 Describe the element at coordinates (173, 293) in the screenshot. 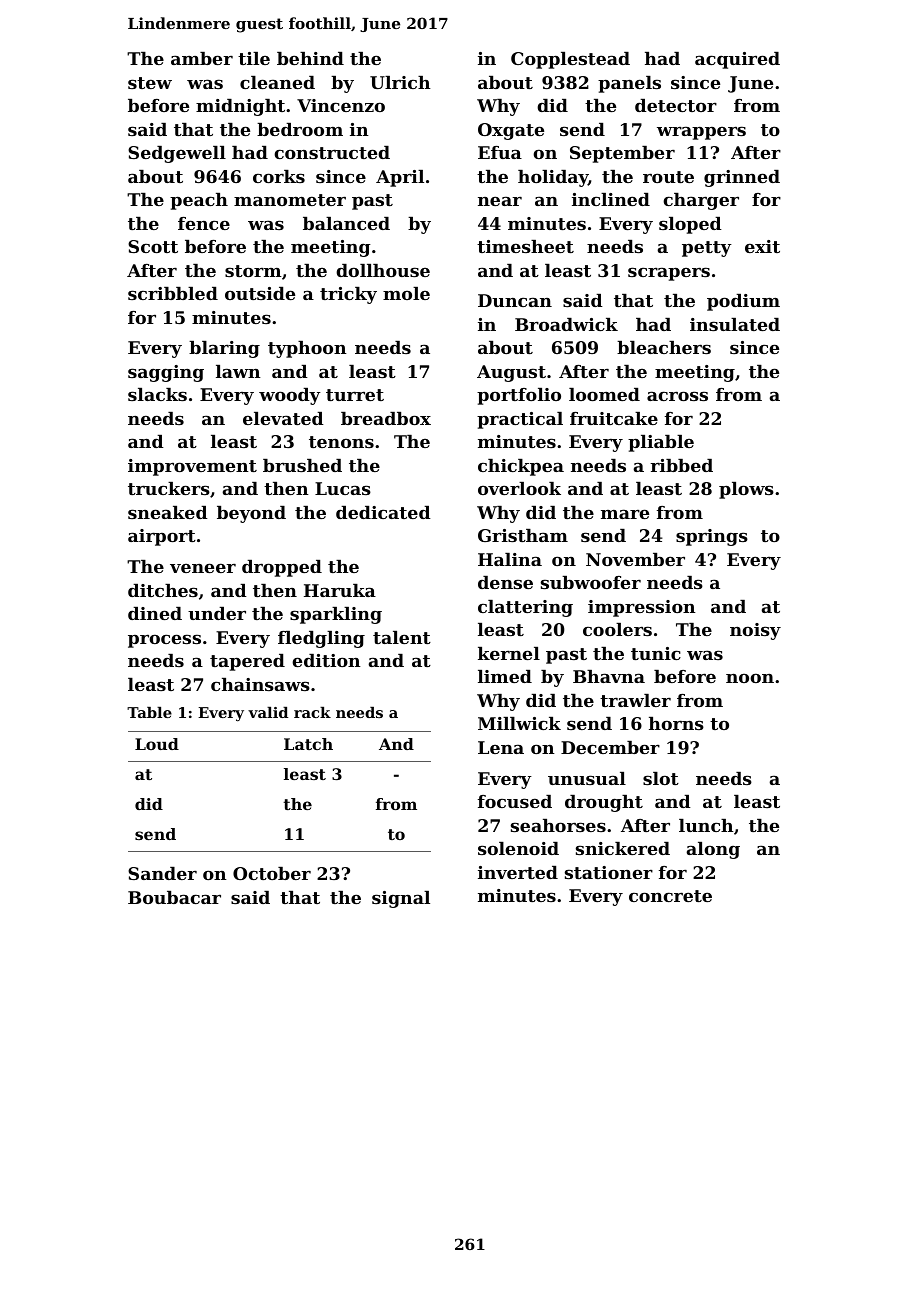

I see `scribbled` at that location.
